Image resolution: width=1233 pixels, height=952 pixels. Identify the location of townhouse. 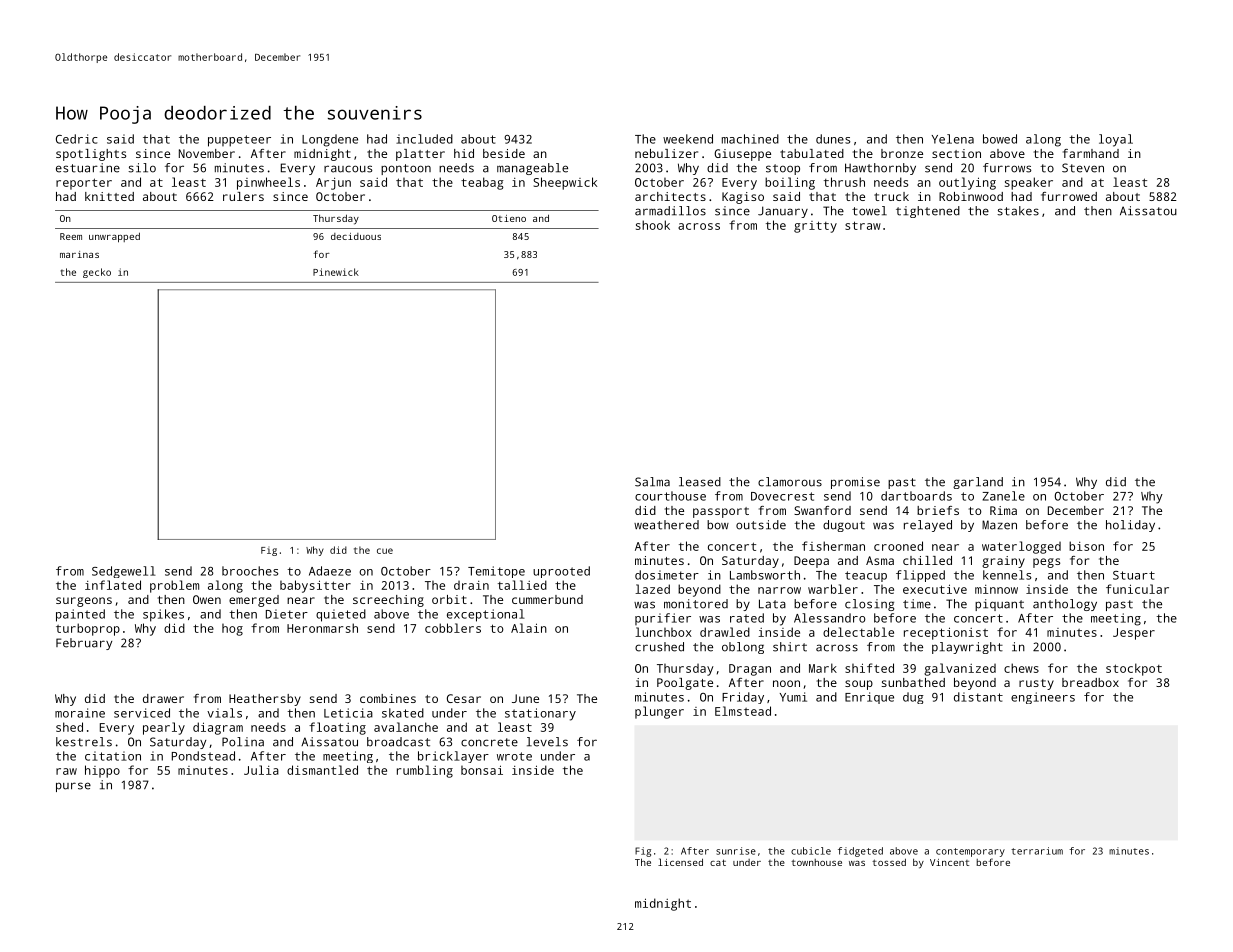
(816, 862).
